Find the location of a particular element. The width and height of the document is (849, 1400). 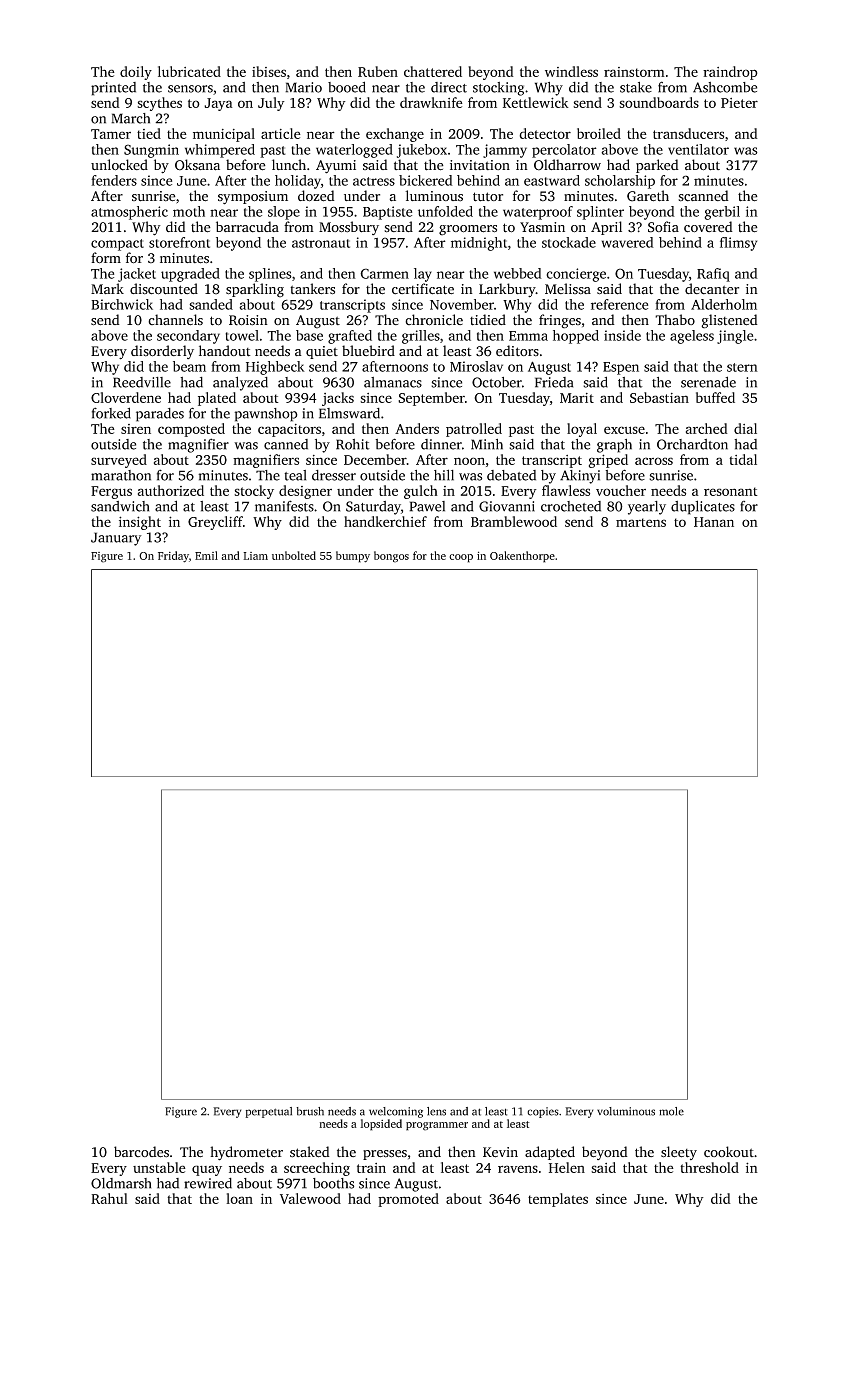

crocheted is located at coordinates (571, 506).
